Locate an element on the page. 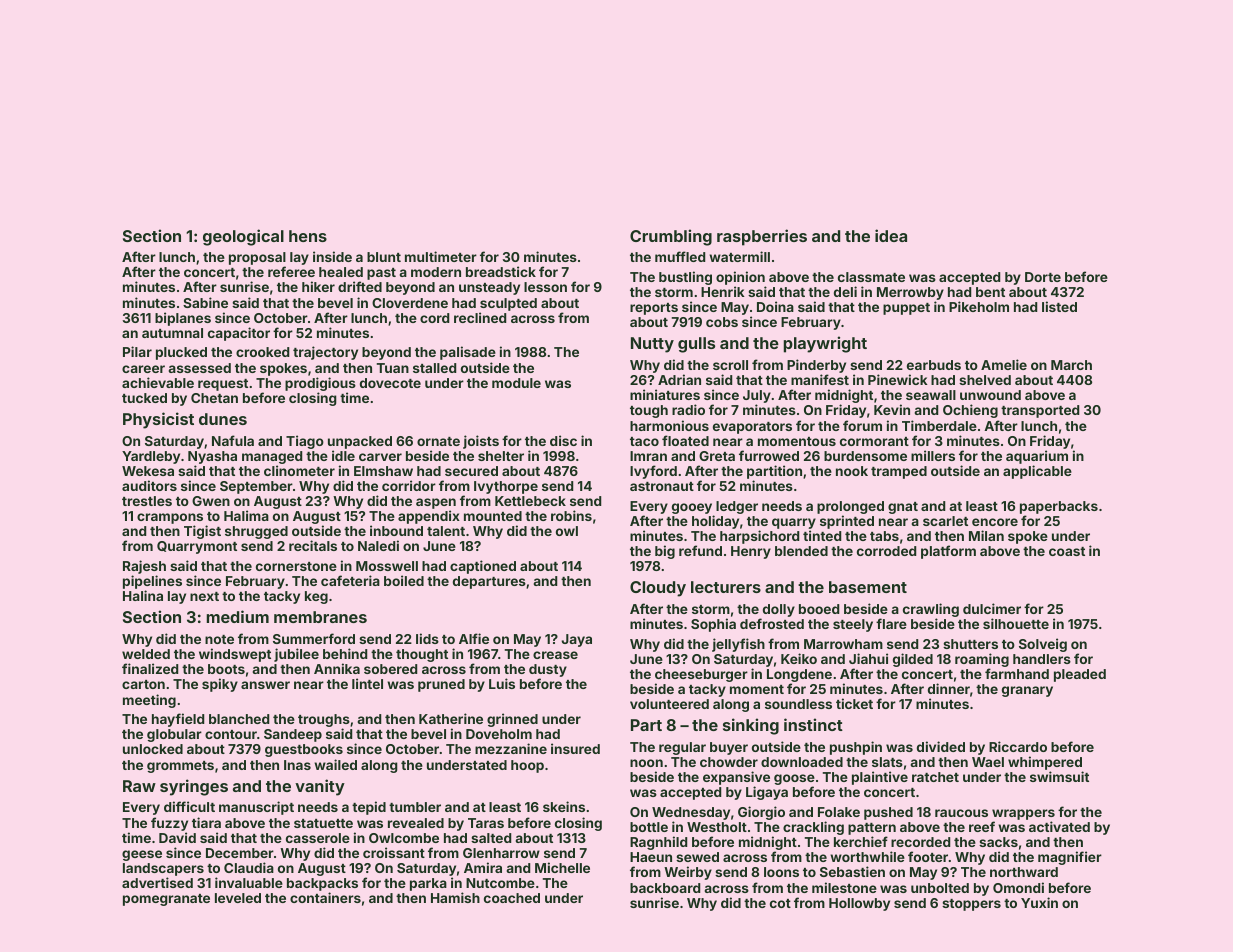  hayfield is located at coordinates (178, 720).
